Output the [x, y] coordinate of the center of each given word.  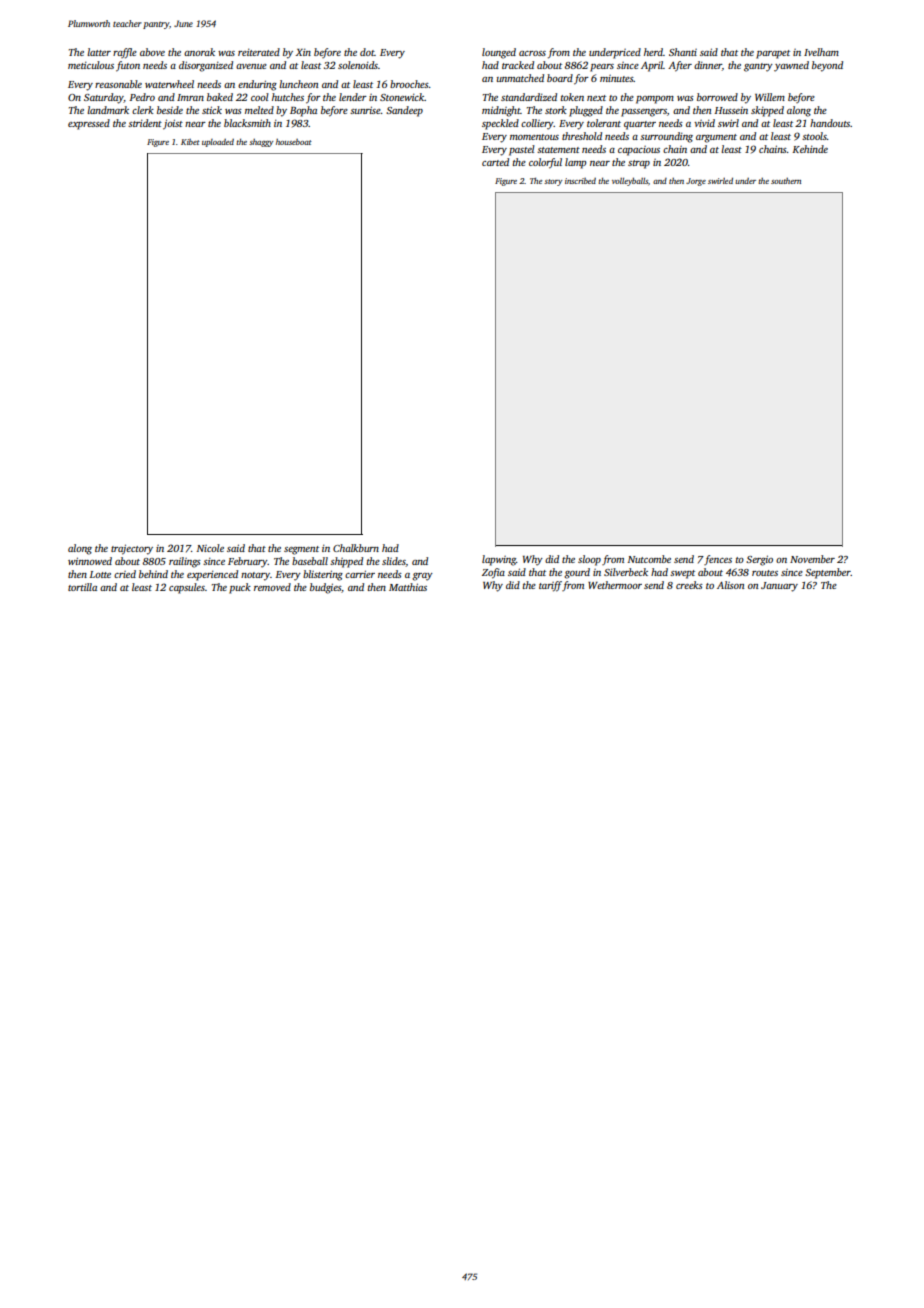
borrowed [717, 97]
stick [212, 110]
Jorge [696, 182]
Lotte [100, 574]
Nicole [210, 548]
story [553, 182]
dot [367, 52]
